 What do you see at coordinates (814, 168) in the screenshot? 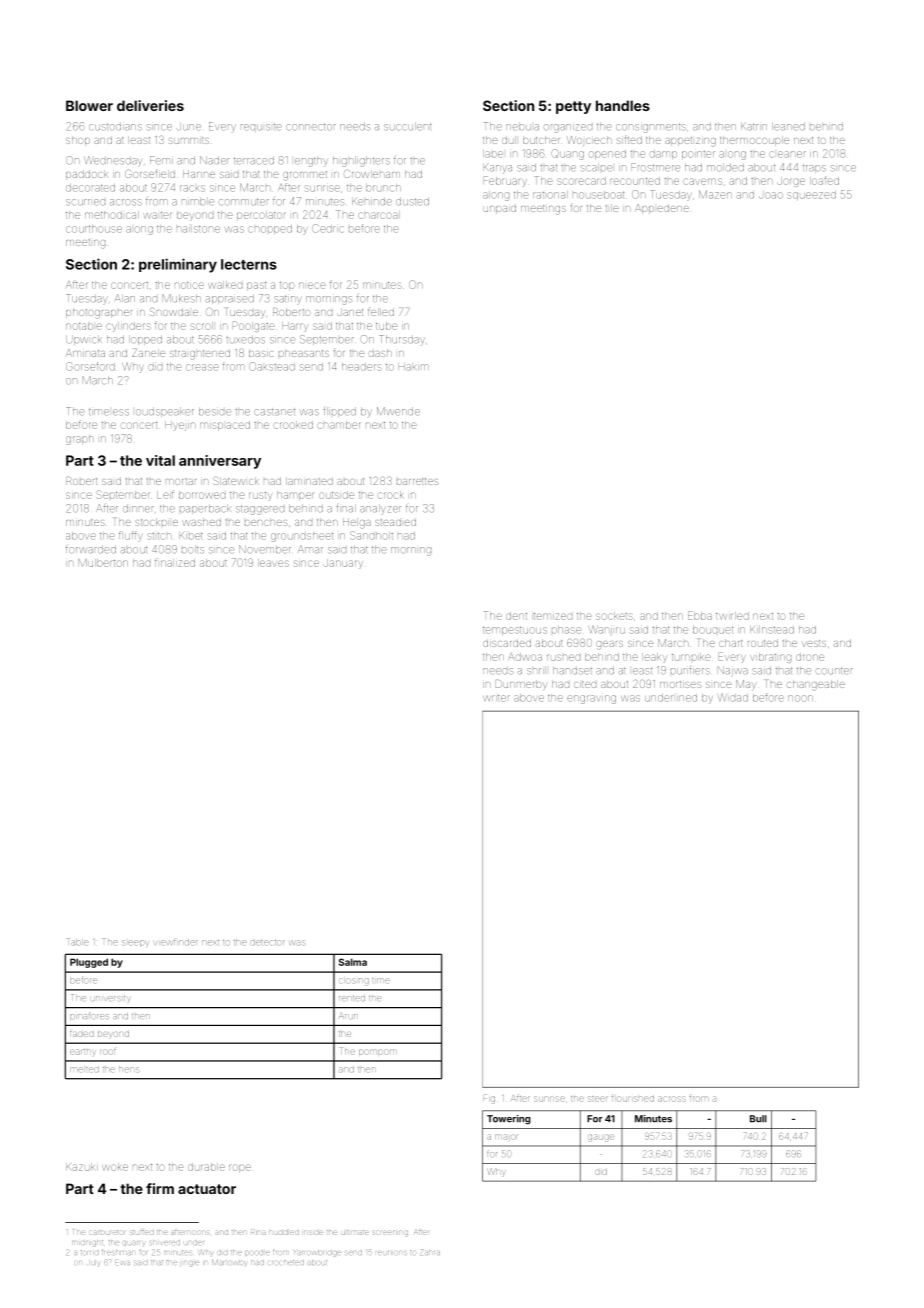
I see `traps` at bounding box center [814, 168].
